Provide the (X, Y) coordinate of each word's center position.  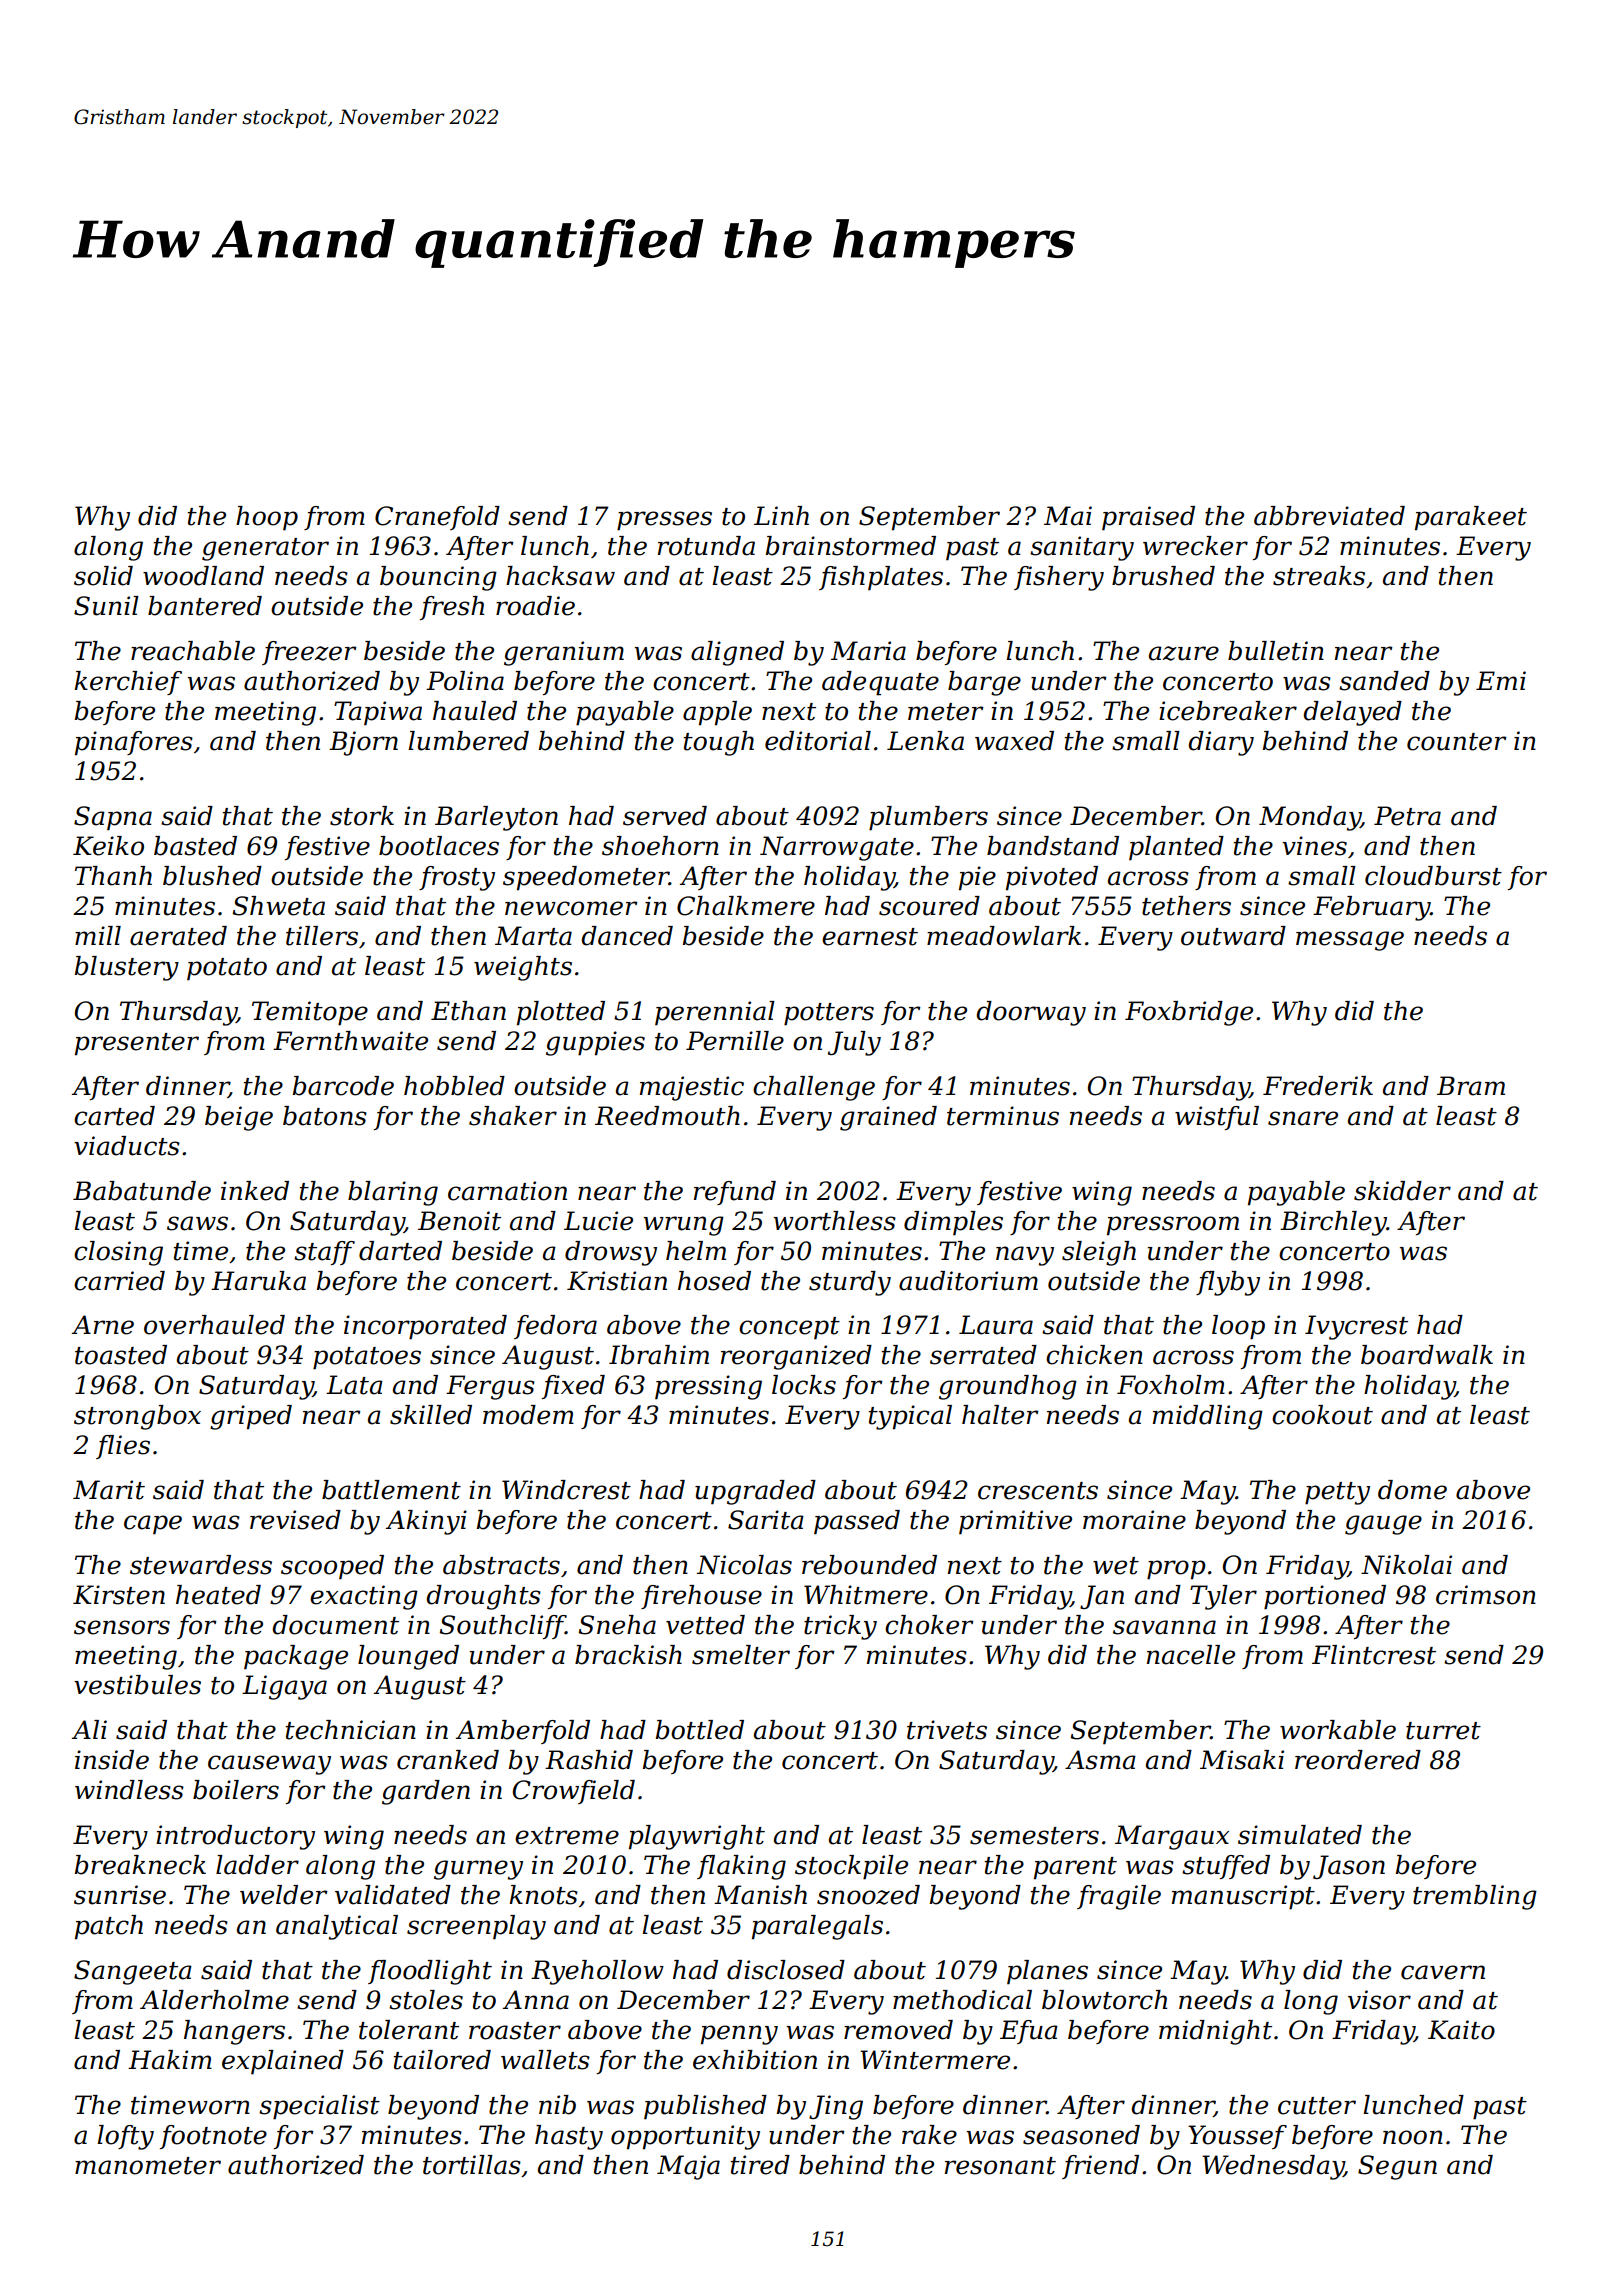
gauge (1383, 1525)
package (296, 1657)
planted (1176, 848)
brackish (628, 1655)
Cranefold (437, 518)
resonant (1000, 2166)
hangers (234, 2032)
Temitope (310, 1013)
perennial (715, 1013)
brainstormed (851, 546)
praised (1148, 518)
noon (1413, 2137)
